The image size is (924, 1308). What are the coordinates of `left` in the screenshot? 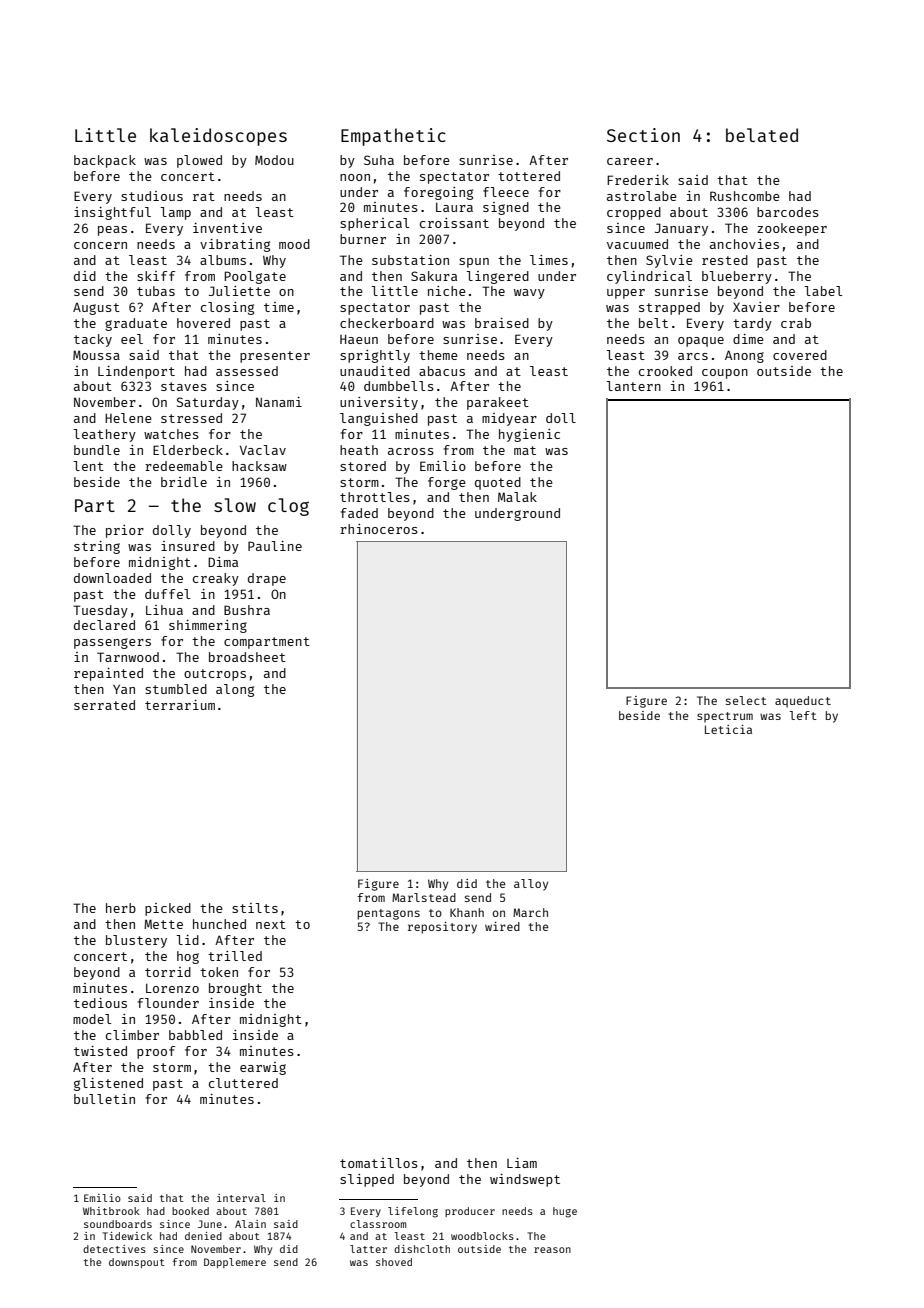 It's located at (803, 715).
